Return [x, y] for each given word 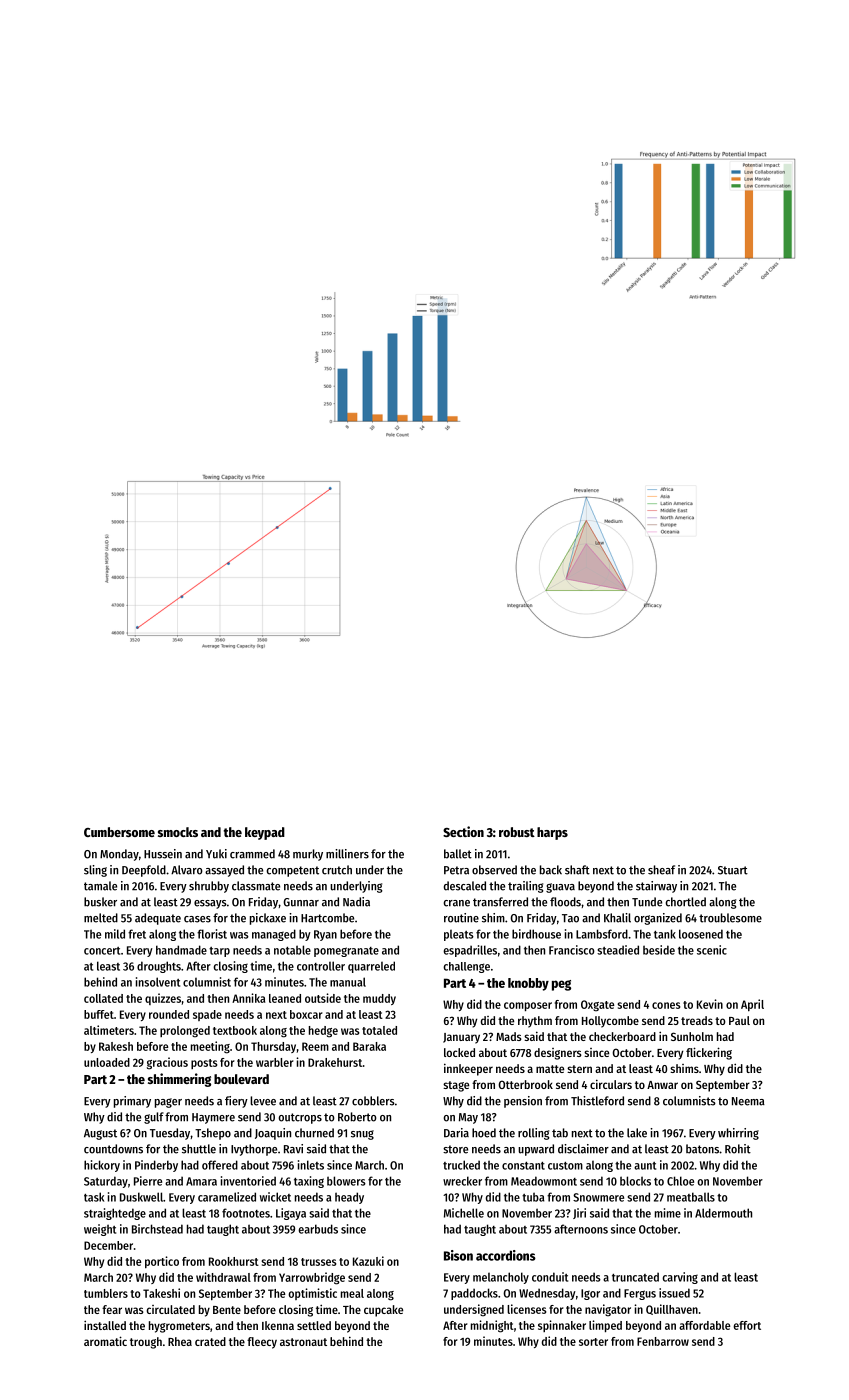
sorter [593, 1342]
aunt [645, 1166]
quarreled [371, 967]
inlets [311, 1165]
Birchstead [157, 1229]
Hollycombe [610, 1022]
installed [105, 1325]
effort [747, 1325]
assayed [224, 871]
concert [102, 951]
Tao [570, 918]
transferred [500, 902]
